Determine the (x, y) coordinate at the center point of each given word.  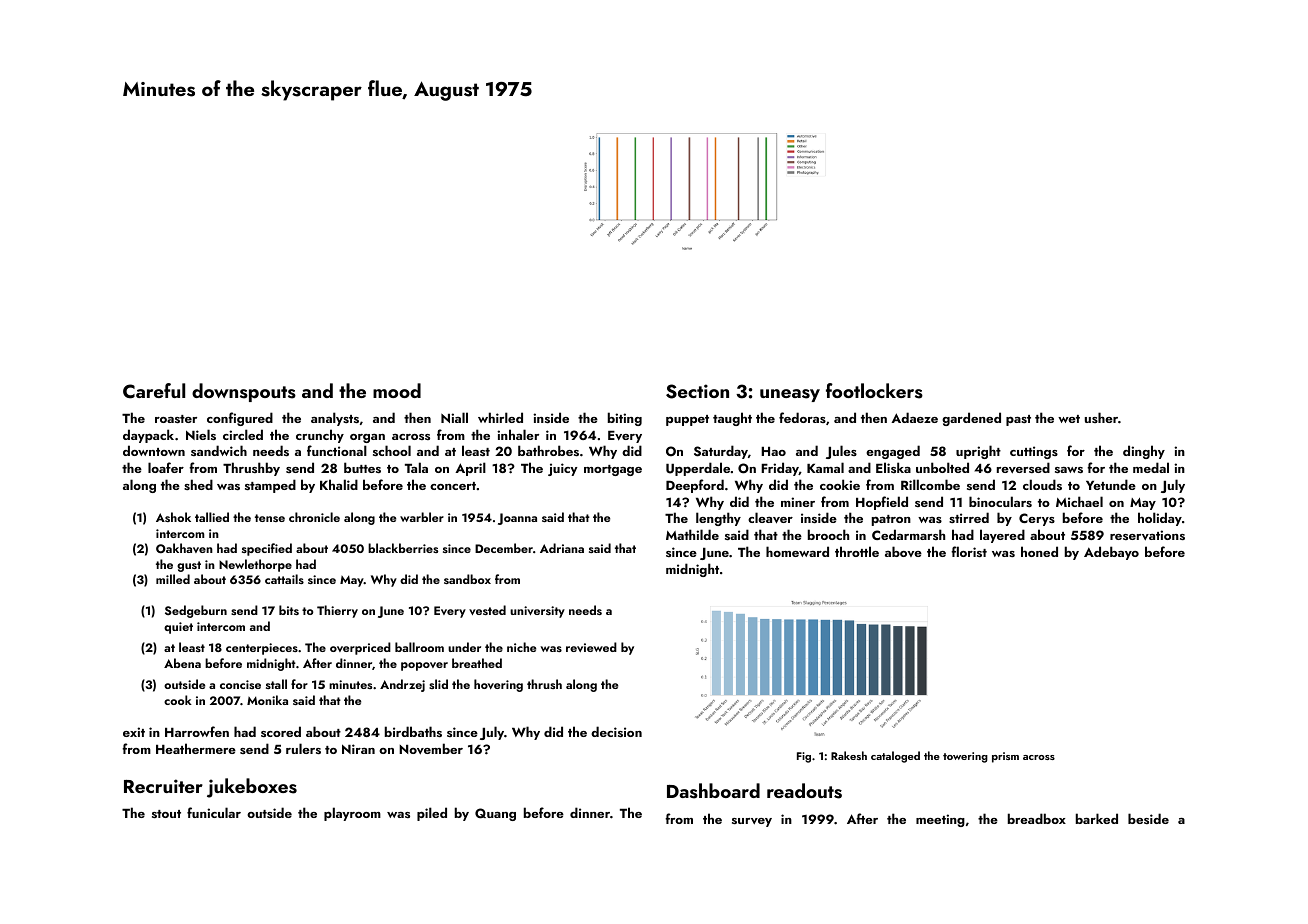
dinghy (1144, 452)
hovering (498, 685)
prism (1005, 757)
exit (134, 732)
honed (1039, 551)
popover (424, 666)
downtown (154, 450)
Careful (154, 391)
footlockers (874, 391)
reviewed (591, 647)
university (537, 612)
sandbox (467, 579)
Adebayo (1111, 553)
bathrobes (548, 450)
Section (697, 391)
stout (166, 814)
